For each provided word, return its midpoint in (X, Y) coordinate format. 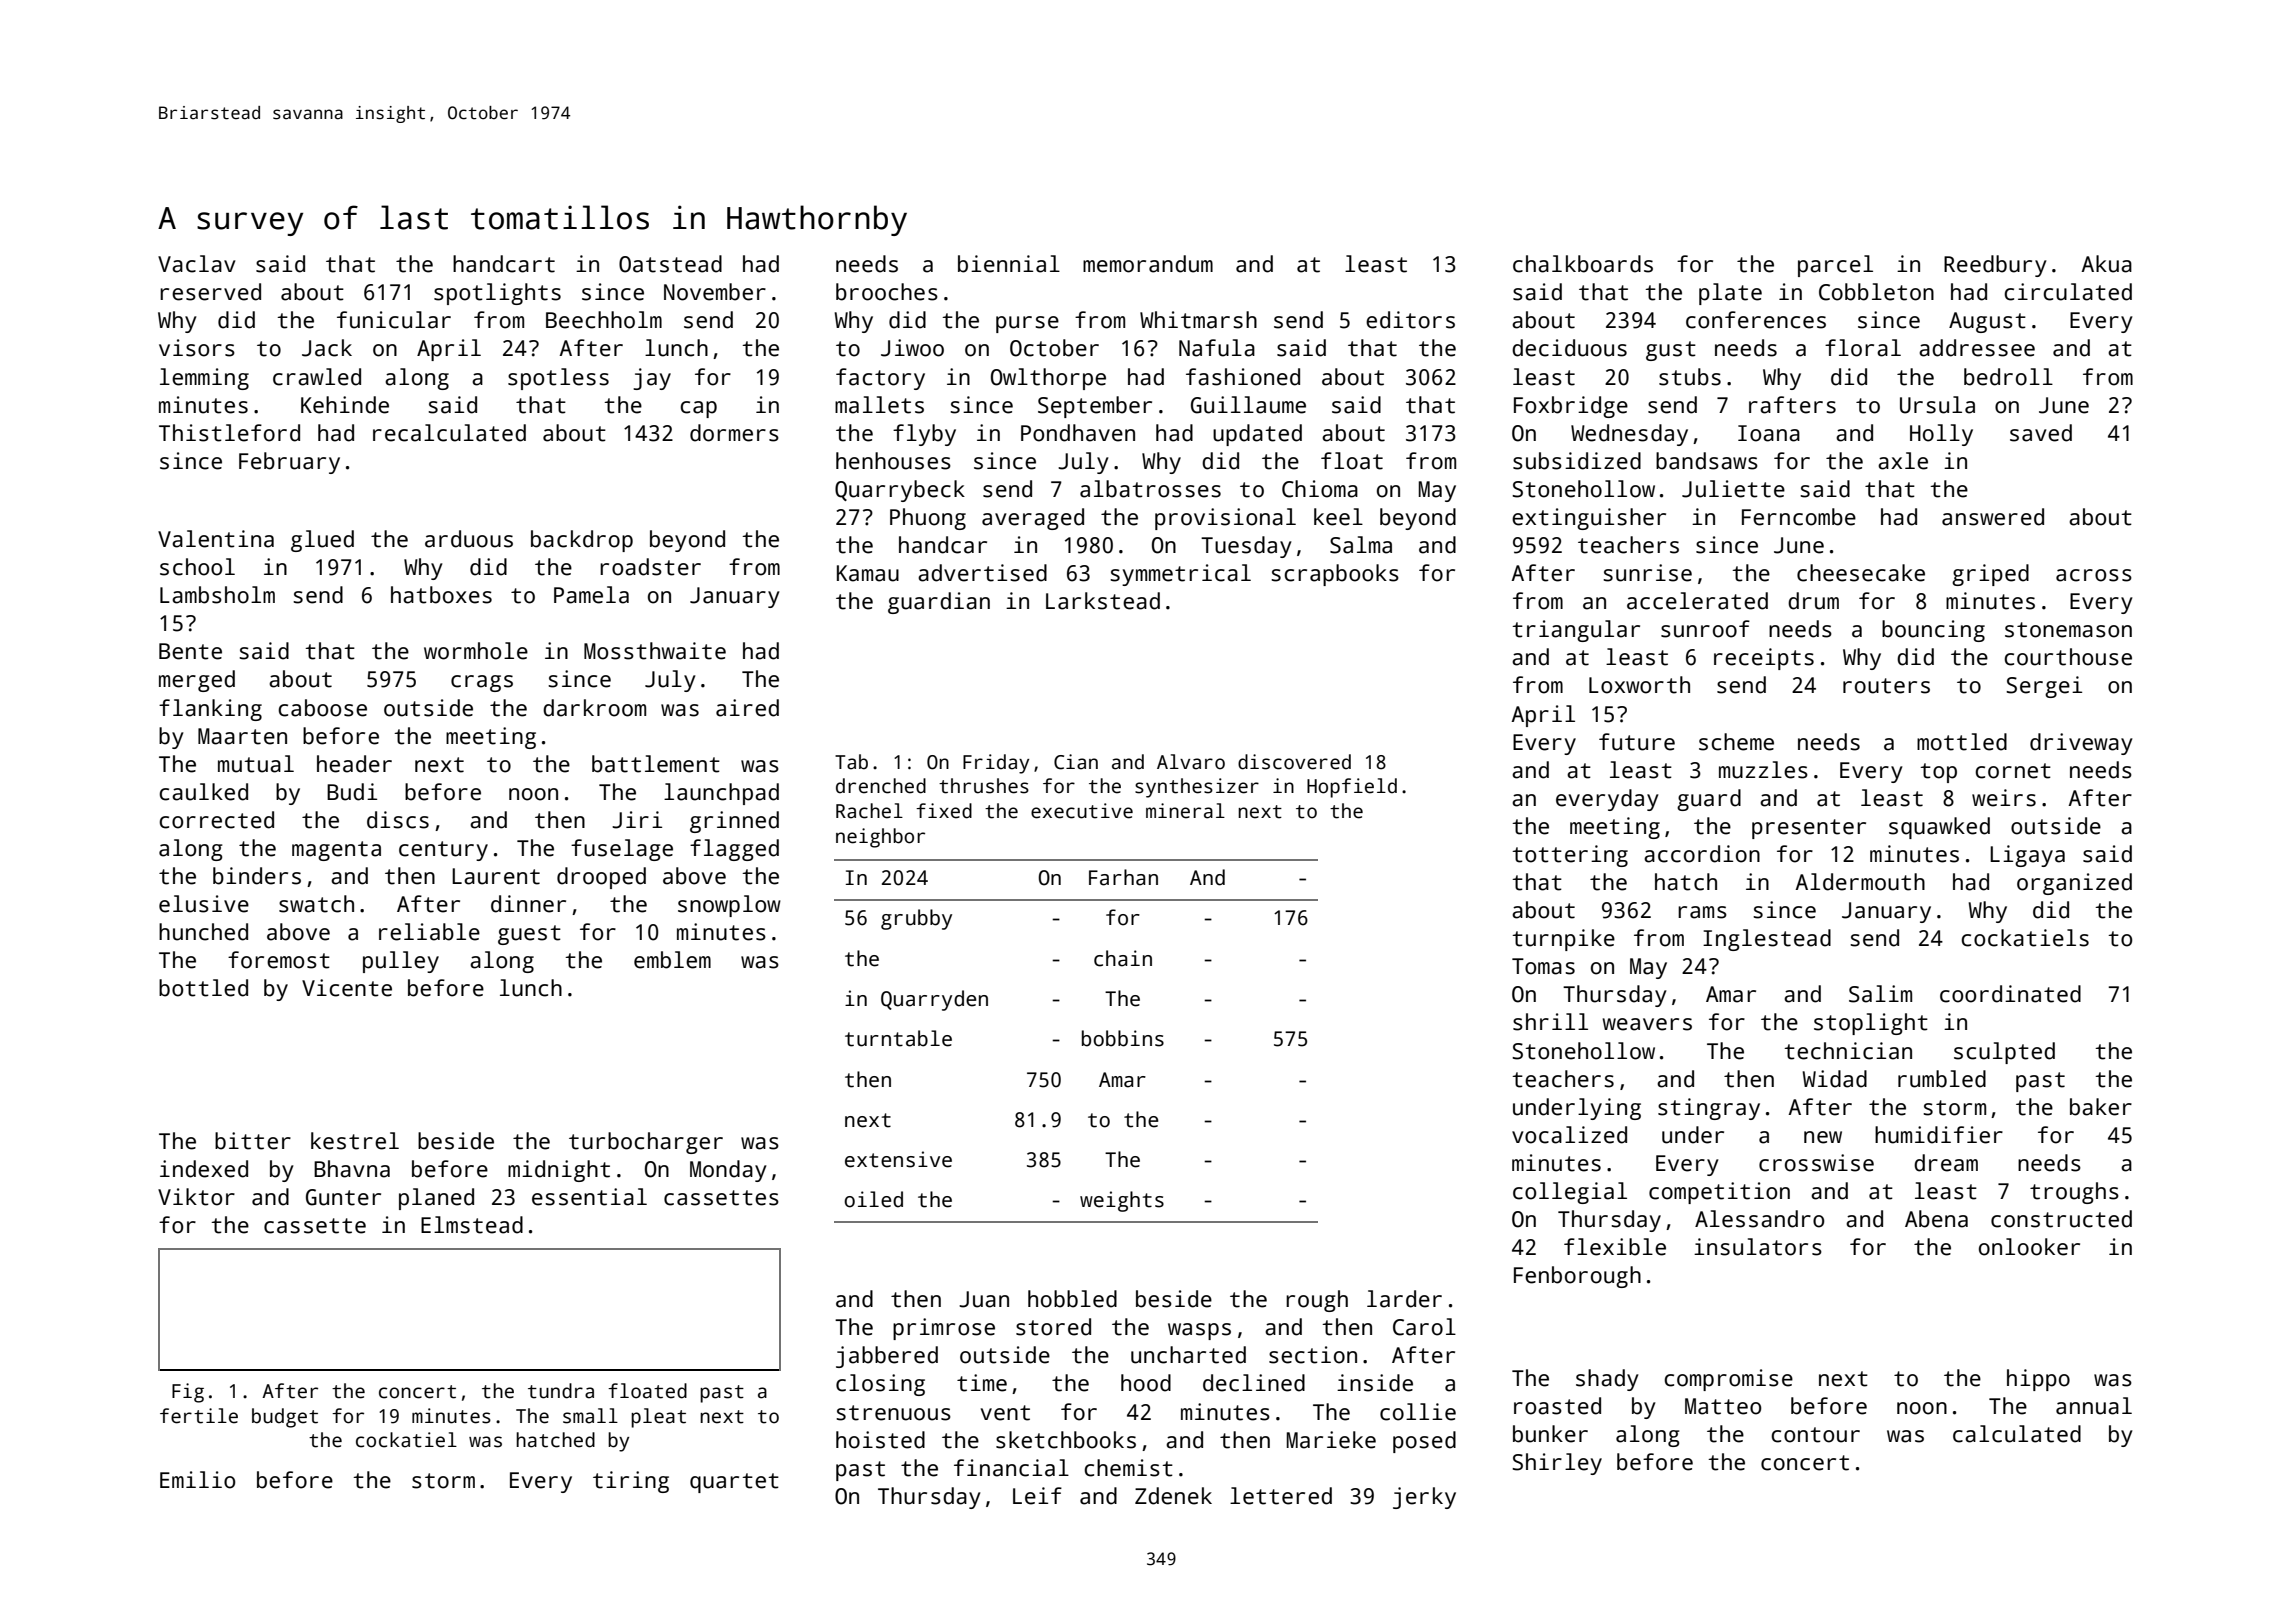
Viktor (196, 1197)
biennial (1009, 264)
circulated (2068, 292)
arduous (469, 539)
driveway (2081, 744)
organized (2074, 884)
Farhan (1123, 877)
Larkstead (1103, 601)
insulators (1758, 1247)
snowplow (729, 906)
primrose (944, 1329)
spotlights (497, 294)
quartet (734, 1483)
